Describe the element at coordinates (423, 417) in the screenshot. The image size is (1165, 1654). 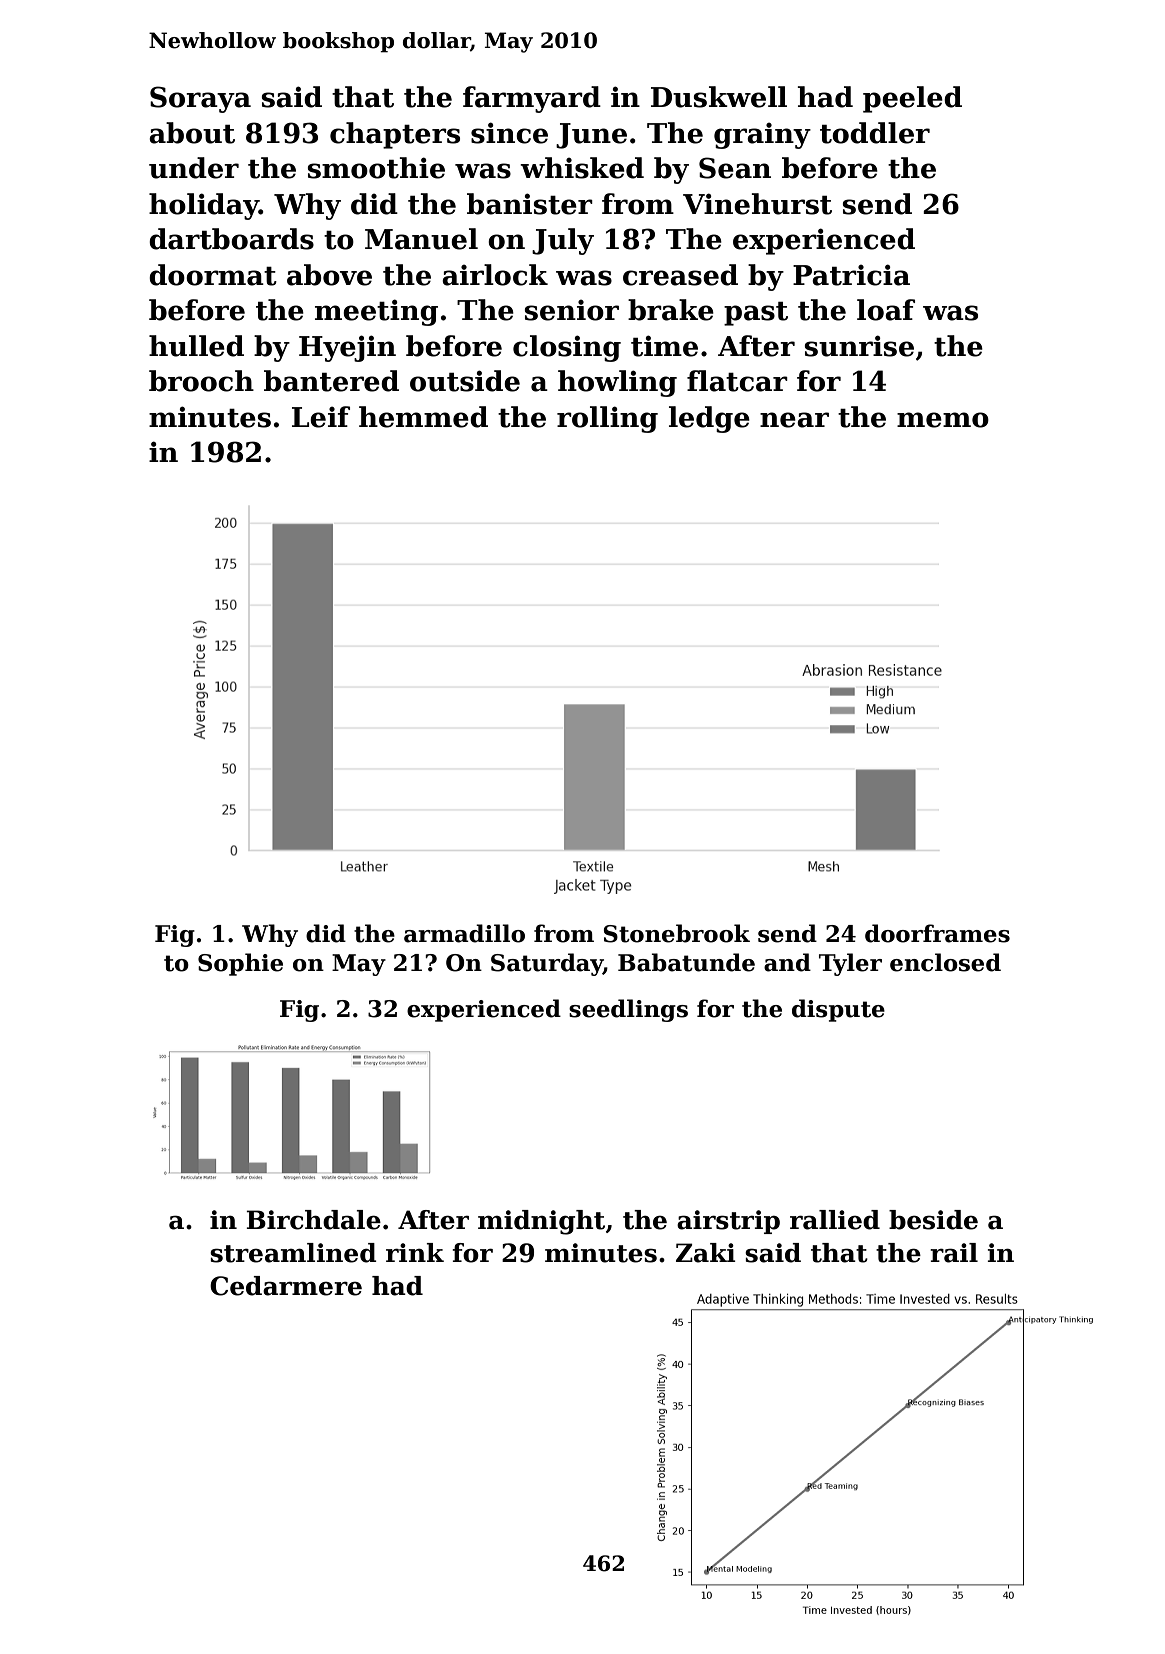
I see `hemmed` at that location.
